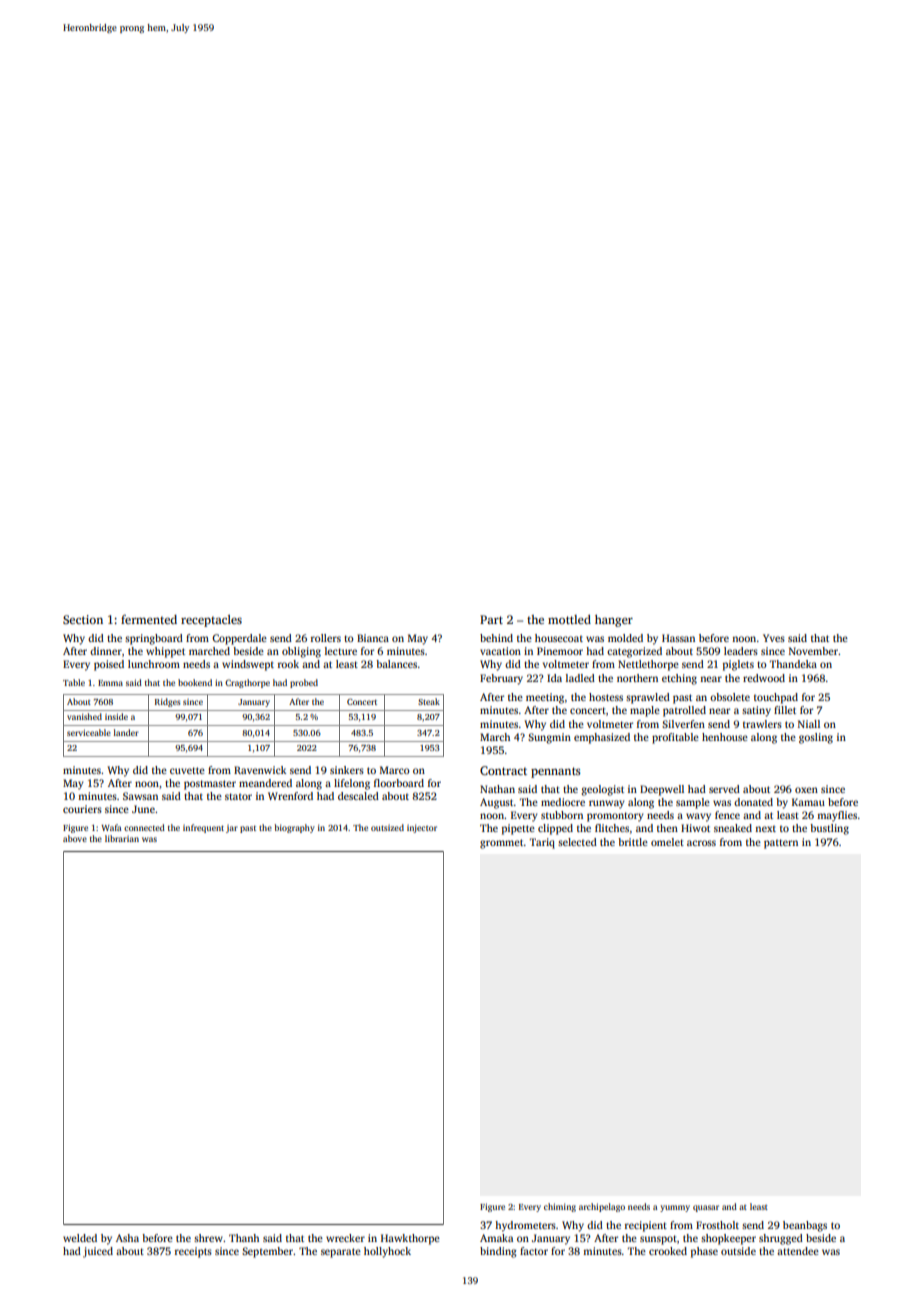  What do you see at coordinates (502, 844) in the page?
I see `grommet` at bounding box center [502, 844].
